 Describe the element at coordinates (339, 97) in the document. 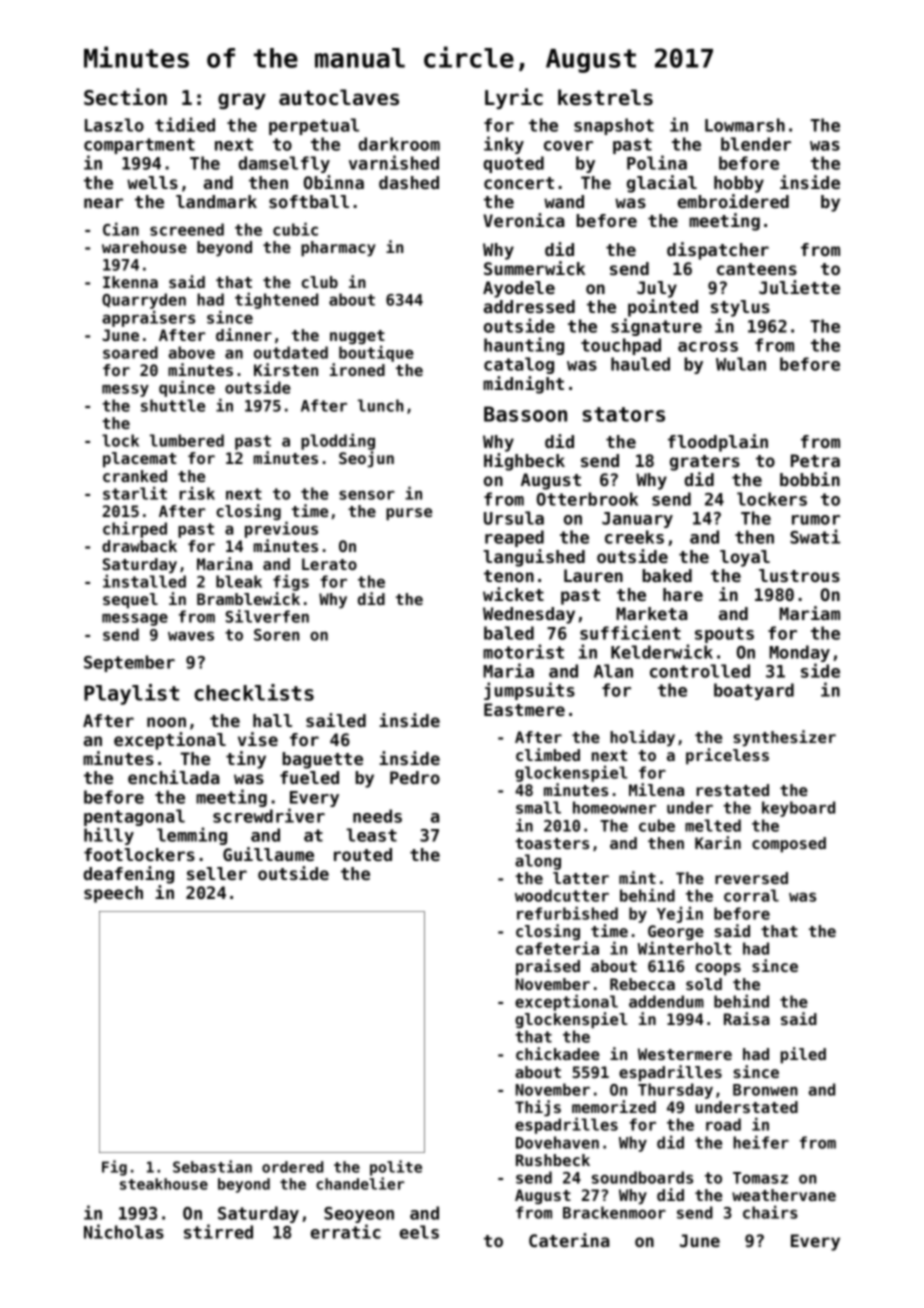

I see `autoclaves` at that location.
